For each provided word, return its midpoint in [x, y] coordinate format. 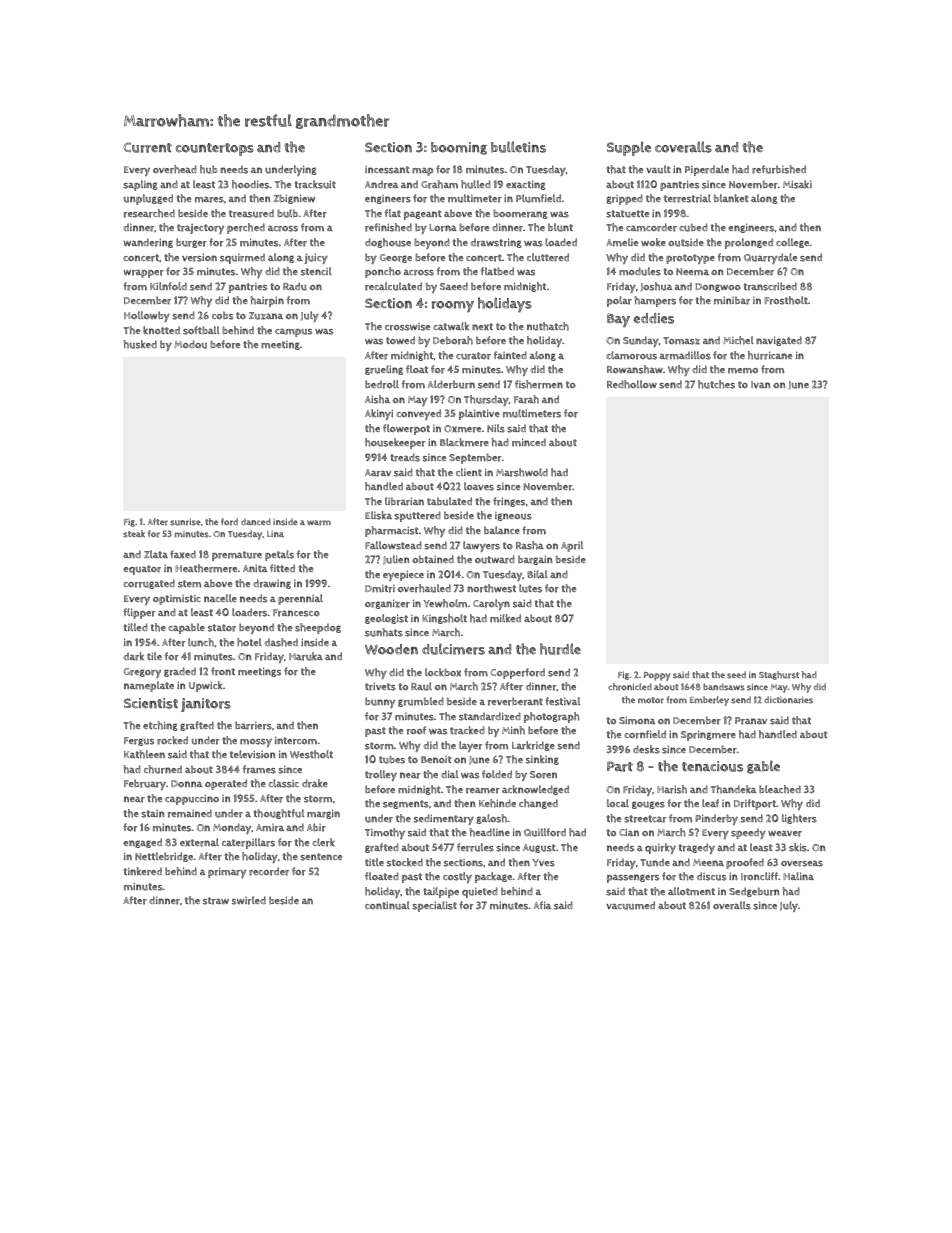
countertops [215, 149]
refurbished [779, 169]
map [422, 172]
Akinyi [379, 414]
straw [216, 901]
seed [736, 675]
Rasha [530, 545]
